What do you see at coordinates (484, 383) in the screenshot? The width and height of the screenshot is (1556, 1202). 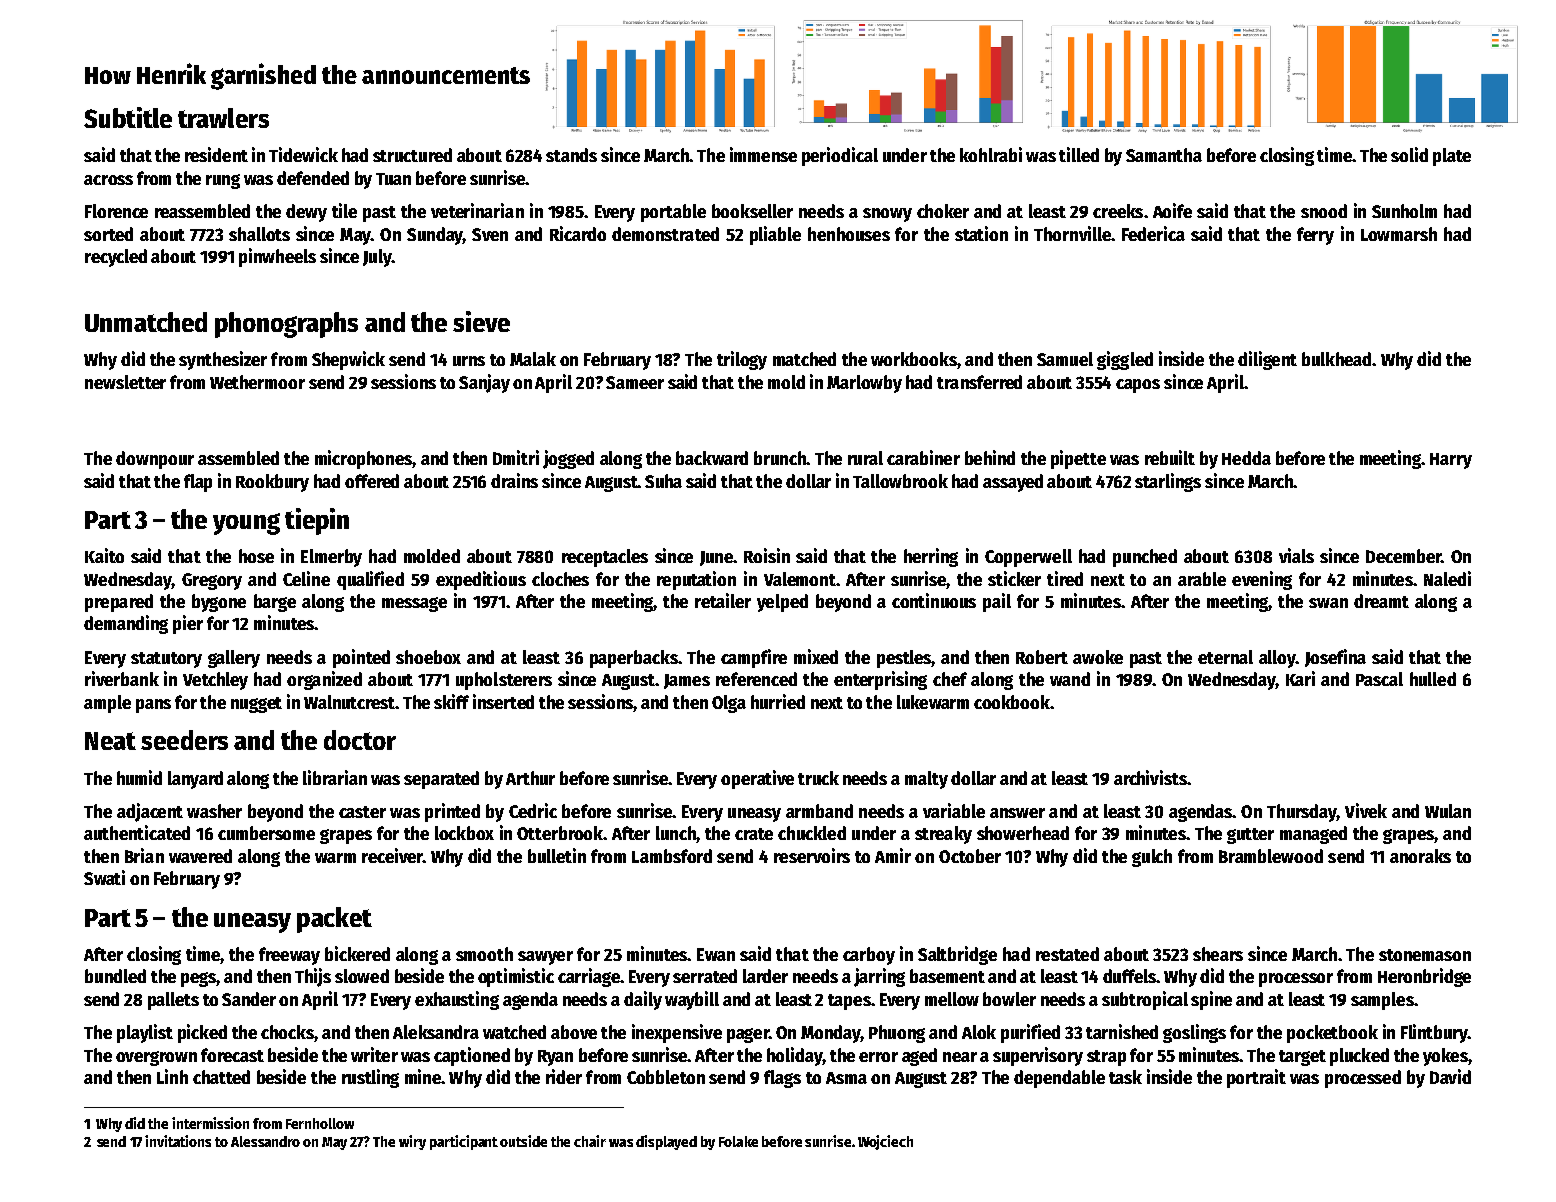 I see `Sanjay` at bounding box center [484, 383].
